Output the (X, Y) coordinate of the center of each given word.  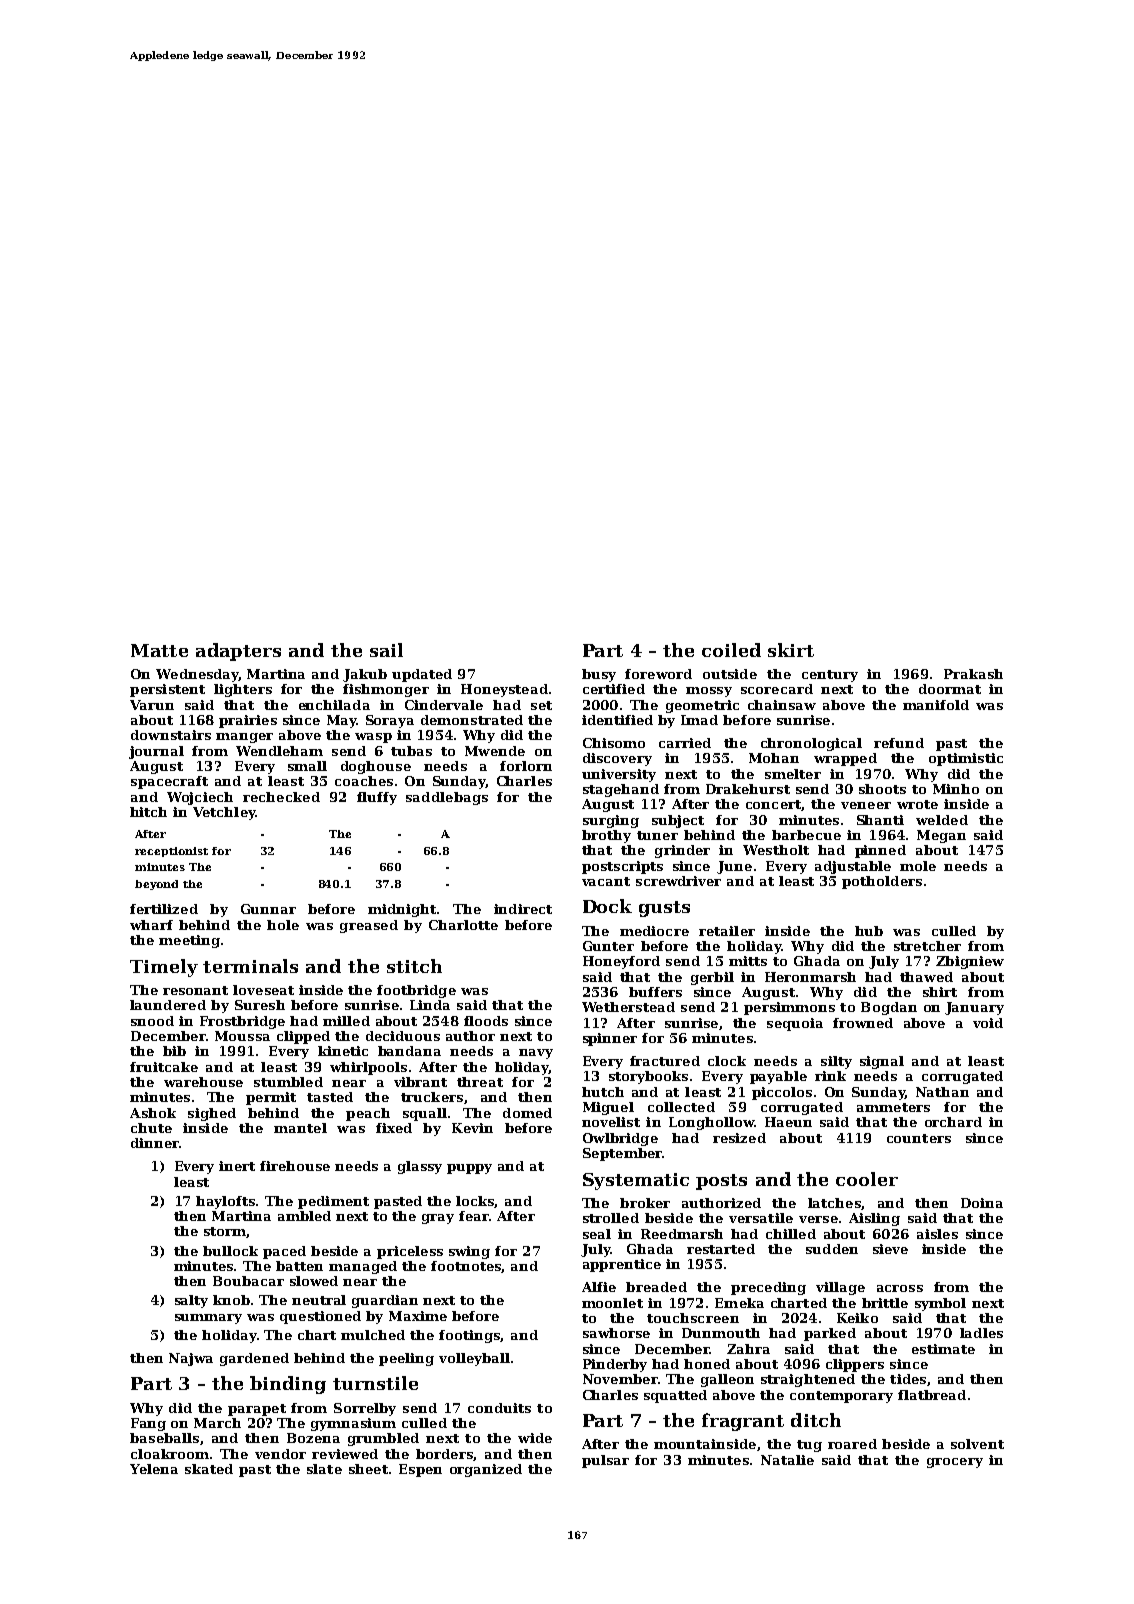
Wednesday (197, 675)
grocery (955, 1463)
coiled (731, 650)
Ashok (153, 1113)
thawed (926, 977)
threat (480, 1082)
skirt (791, 650)
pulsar (605, 1461)
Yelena (154, 1469)
